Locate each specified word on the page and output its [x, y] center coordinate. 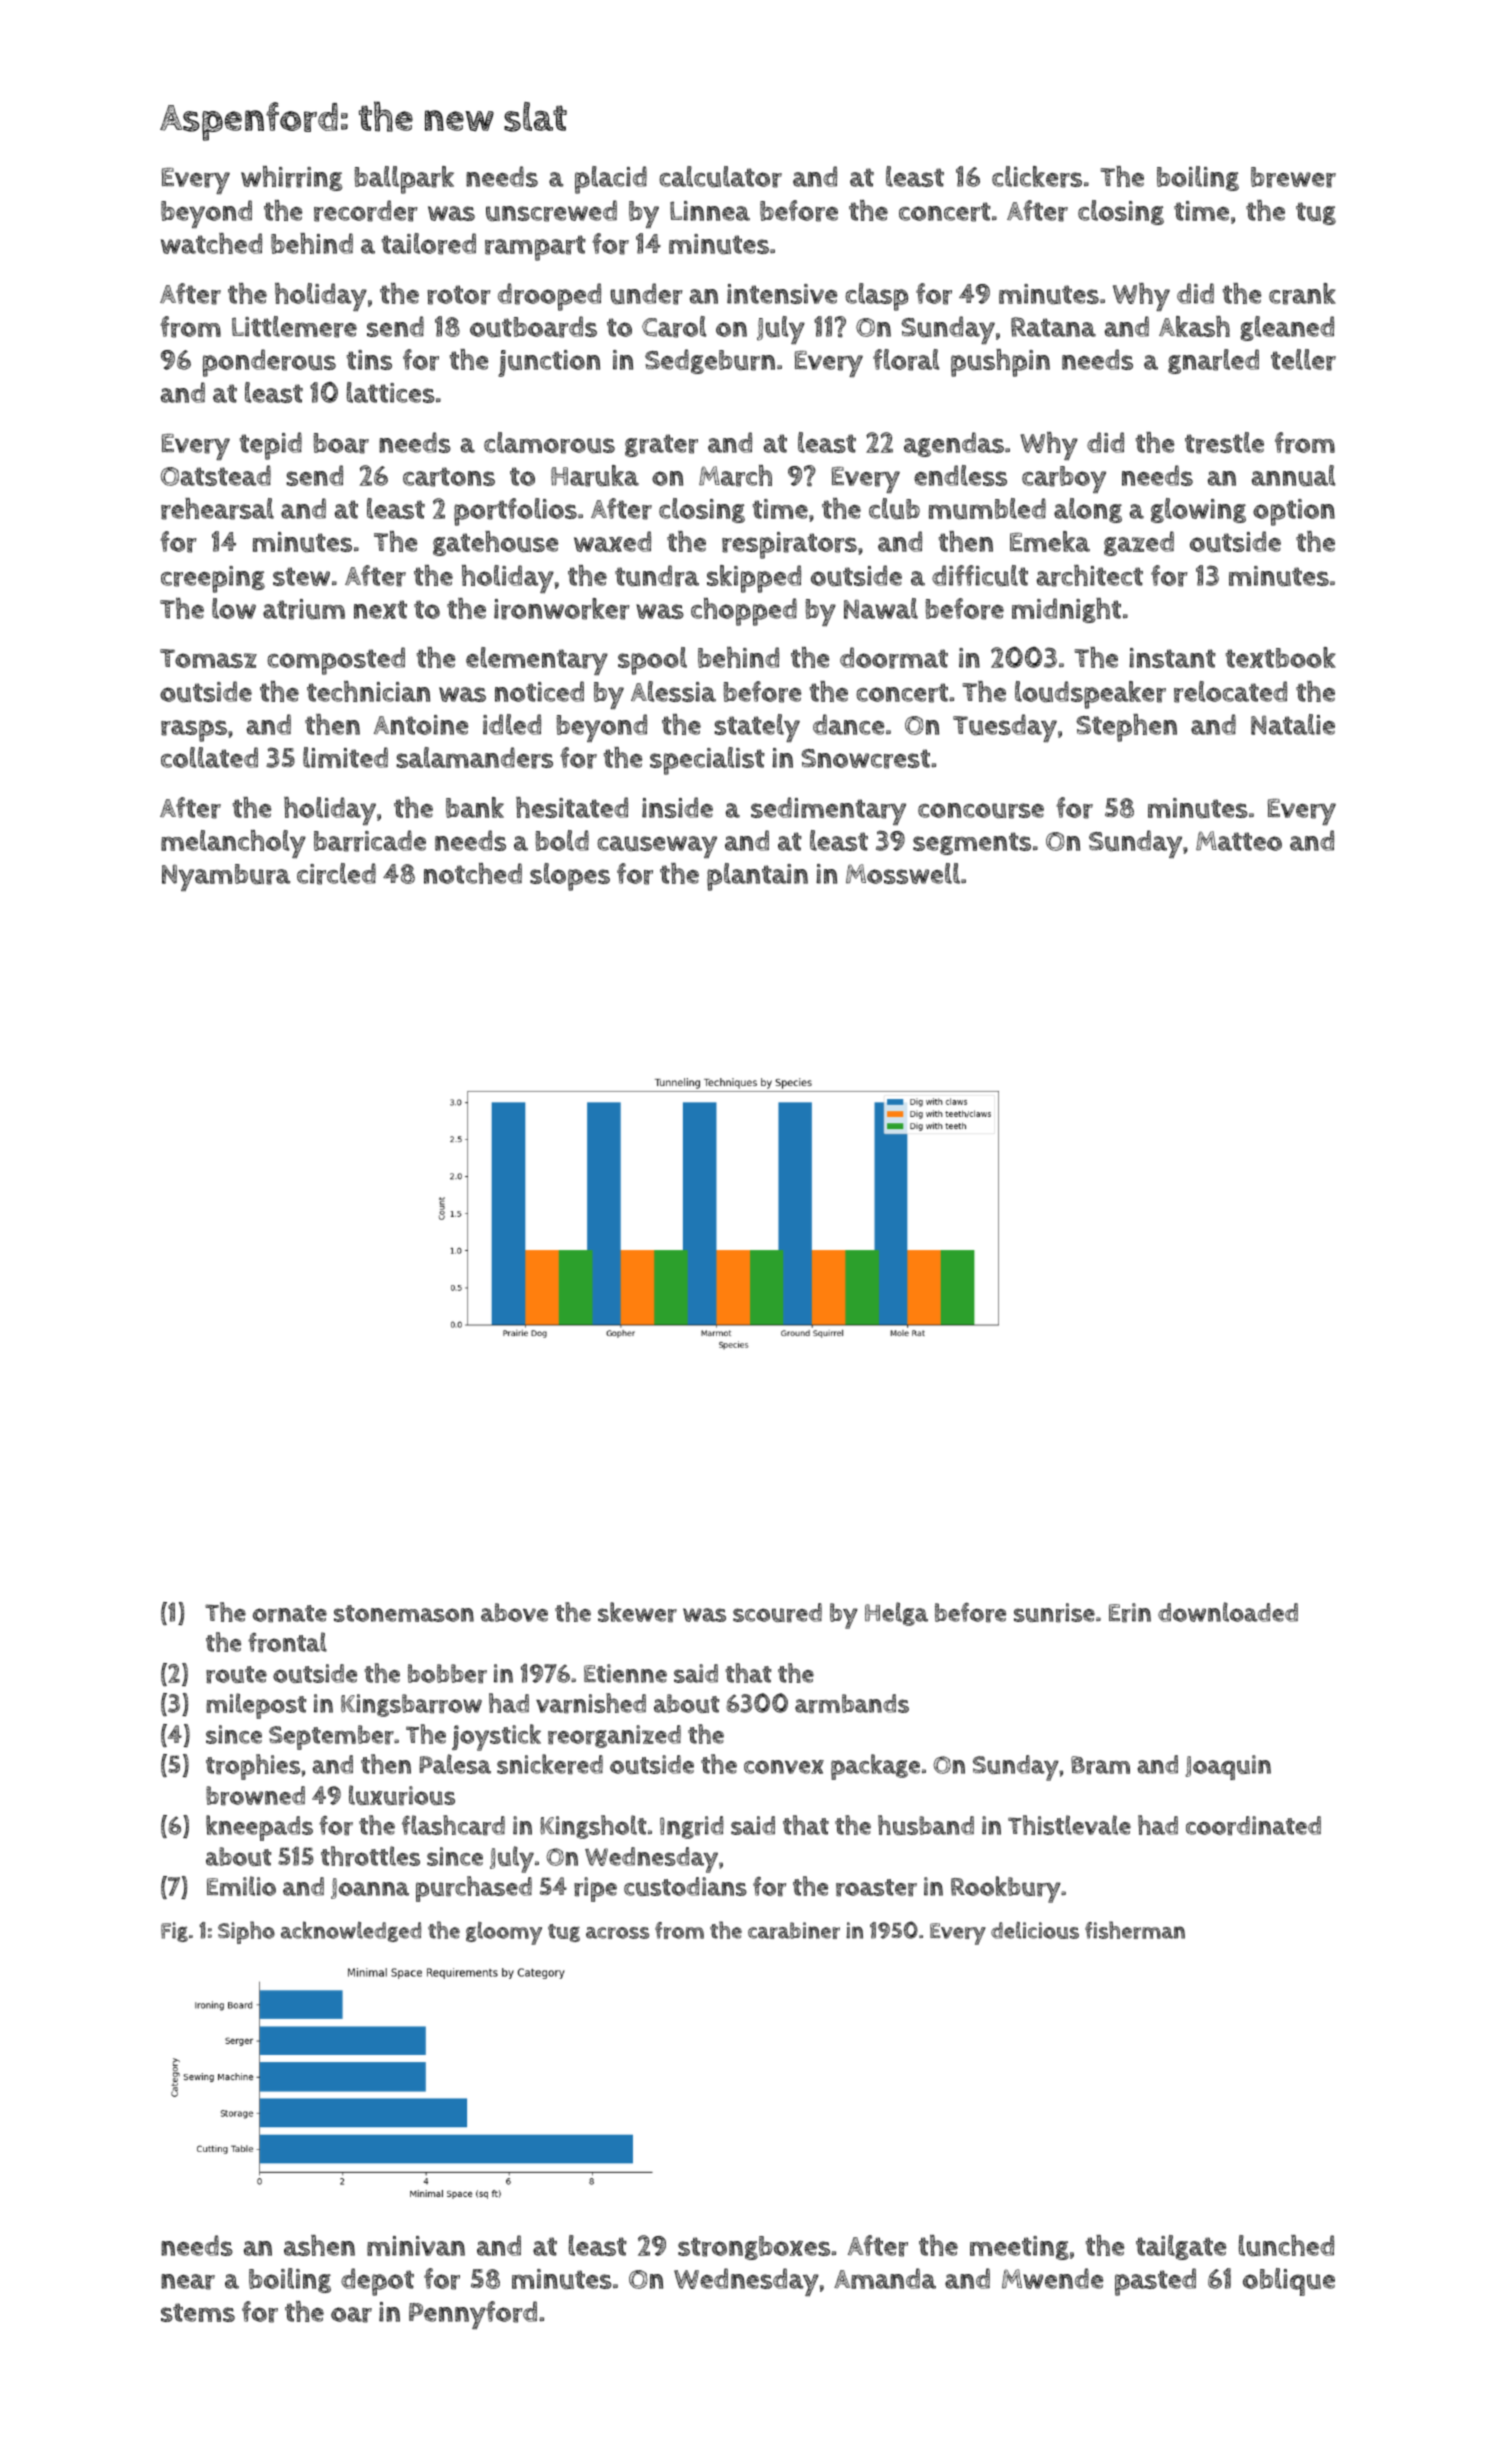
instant [1172, 658]
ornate [290, 1614]
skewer [637, 1612]
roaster [876, 1888]
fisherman [1135, 1930]
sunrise [1054, 1613]
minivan [416, 2246]
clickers [1037, 177]
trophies [253, 1767]
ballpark [404, 180]
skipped [754, 579]
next [380, 609]
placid [611, 180]
